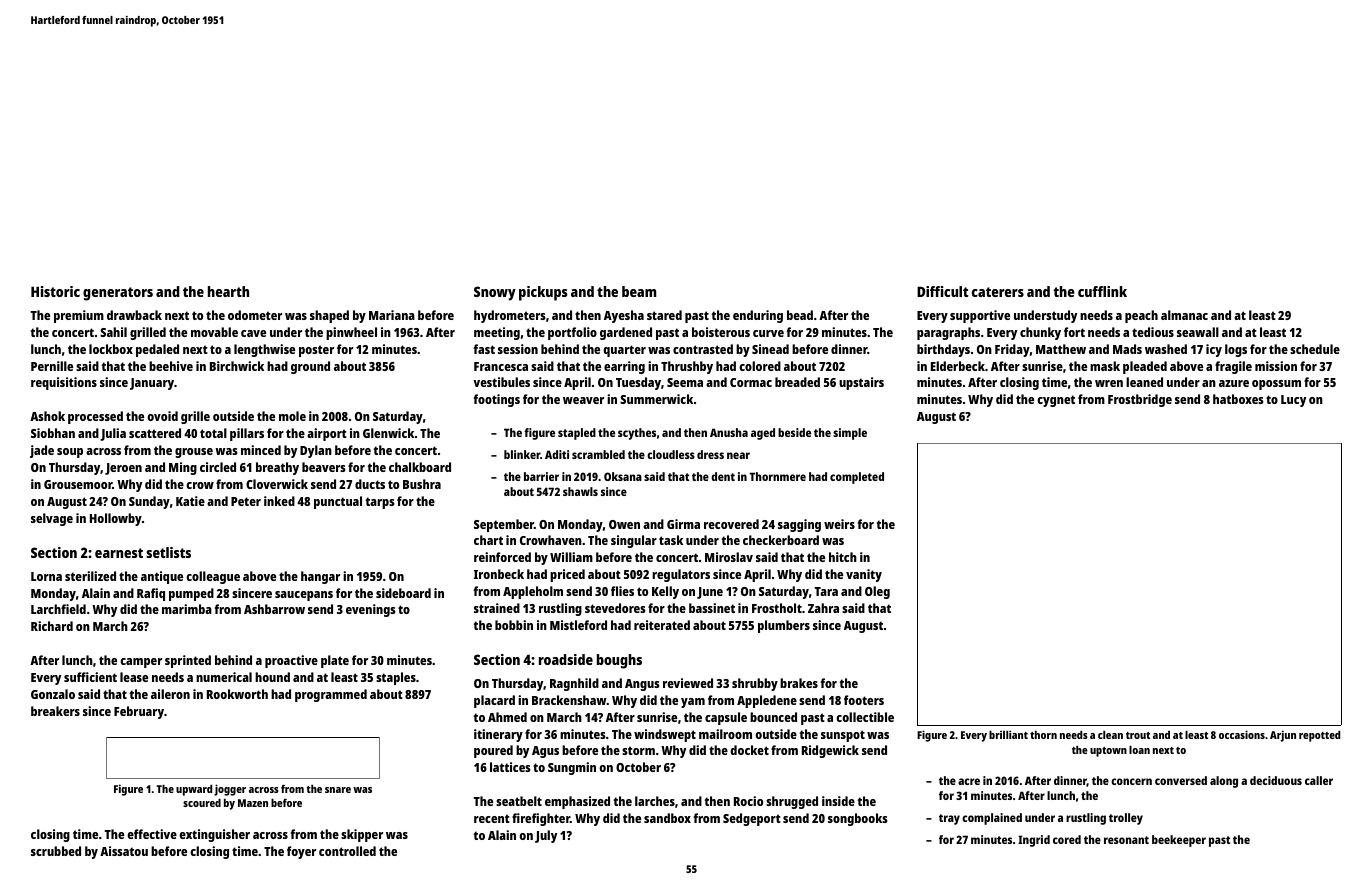 The image size is (1372, 887). What do you see at coordinates (942, 291) in the document?
I see `Difficult` at bounding box center [942, 291].
